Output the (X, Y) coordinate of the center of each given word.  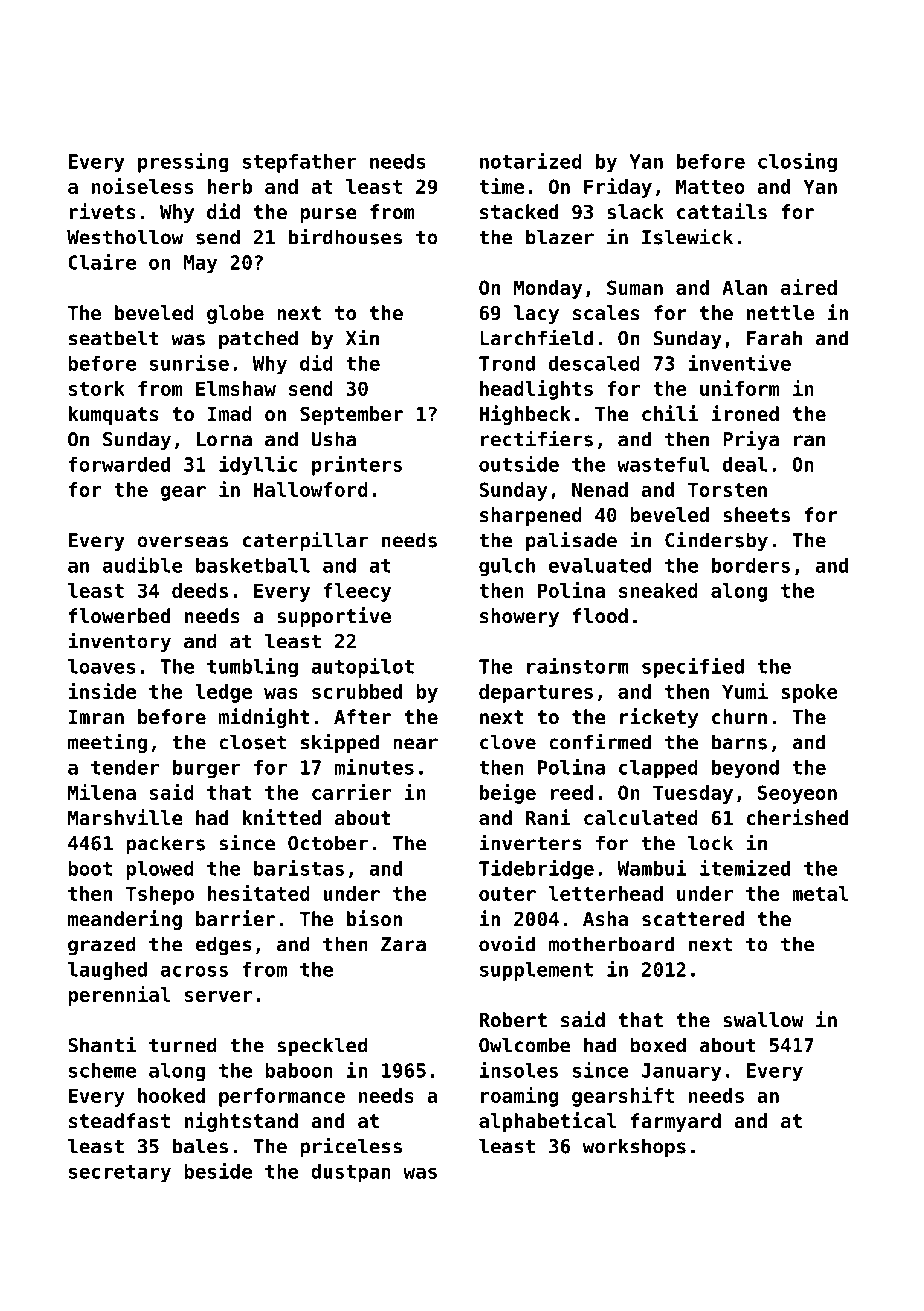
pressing (183, 163)
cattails (722, 211)
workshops (634, 1147)
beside (218, 1171)
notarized (531, 161)
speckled (322, 1047)
